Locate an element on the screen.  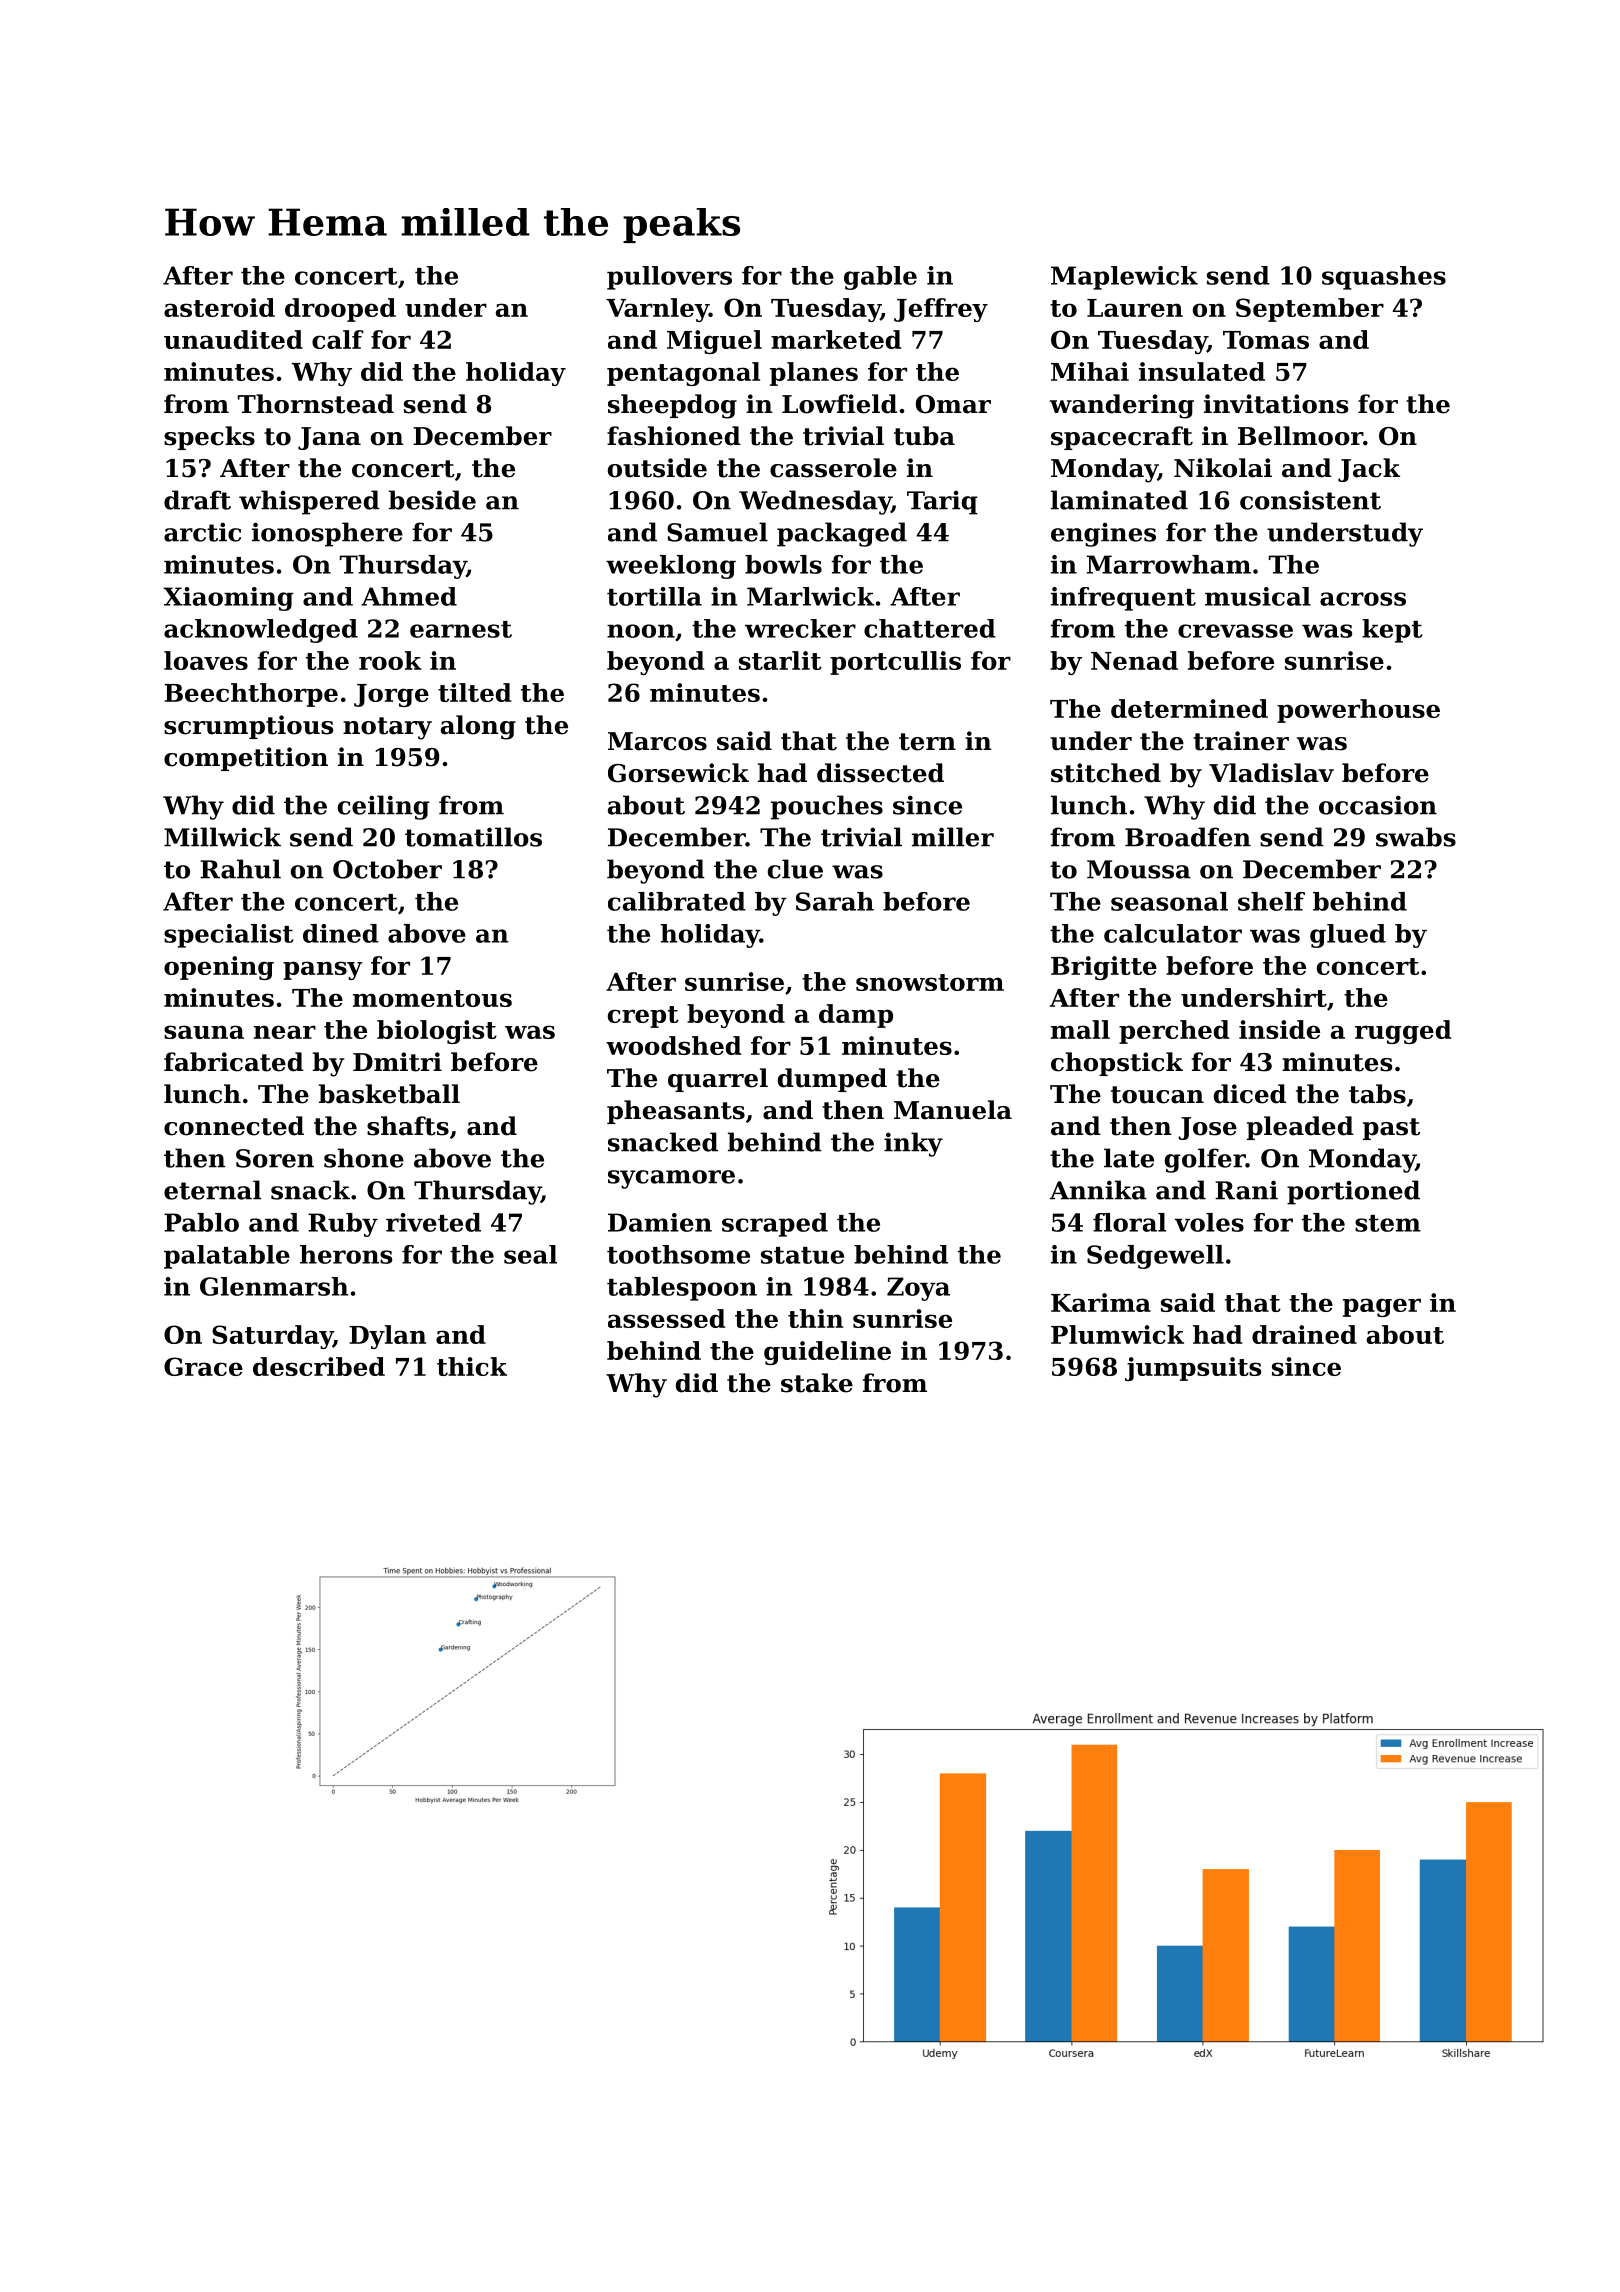
infrequent is located at coordinates (1123, 599).
